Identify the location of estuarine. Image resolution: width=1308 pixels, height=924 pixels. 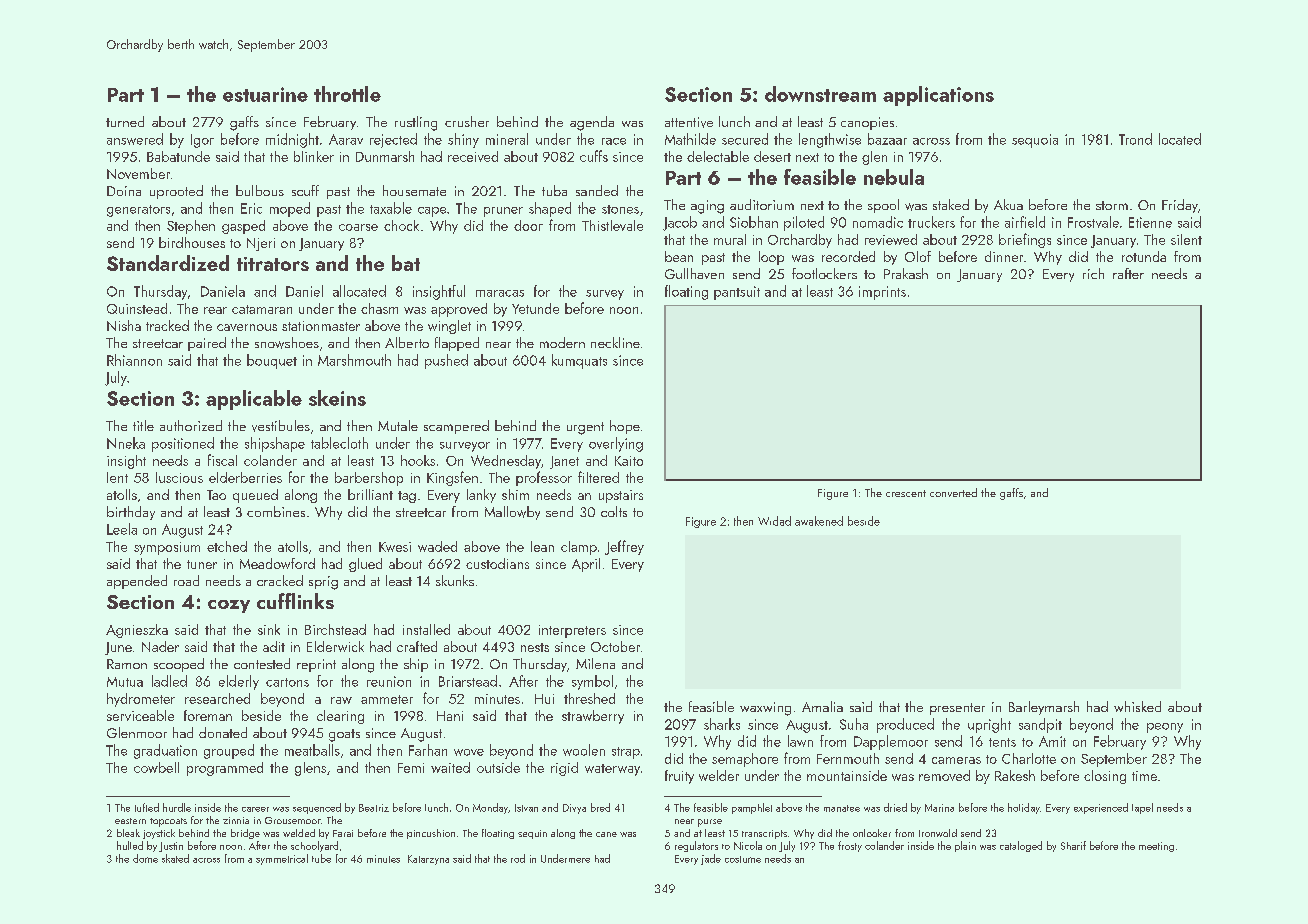
(265, 94).
